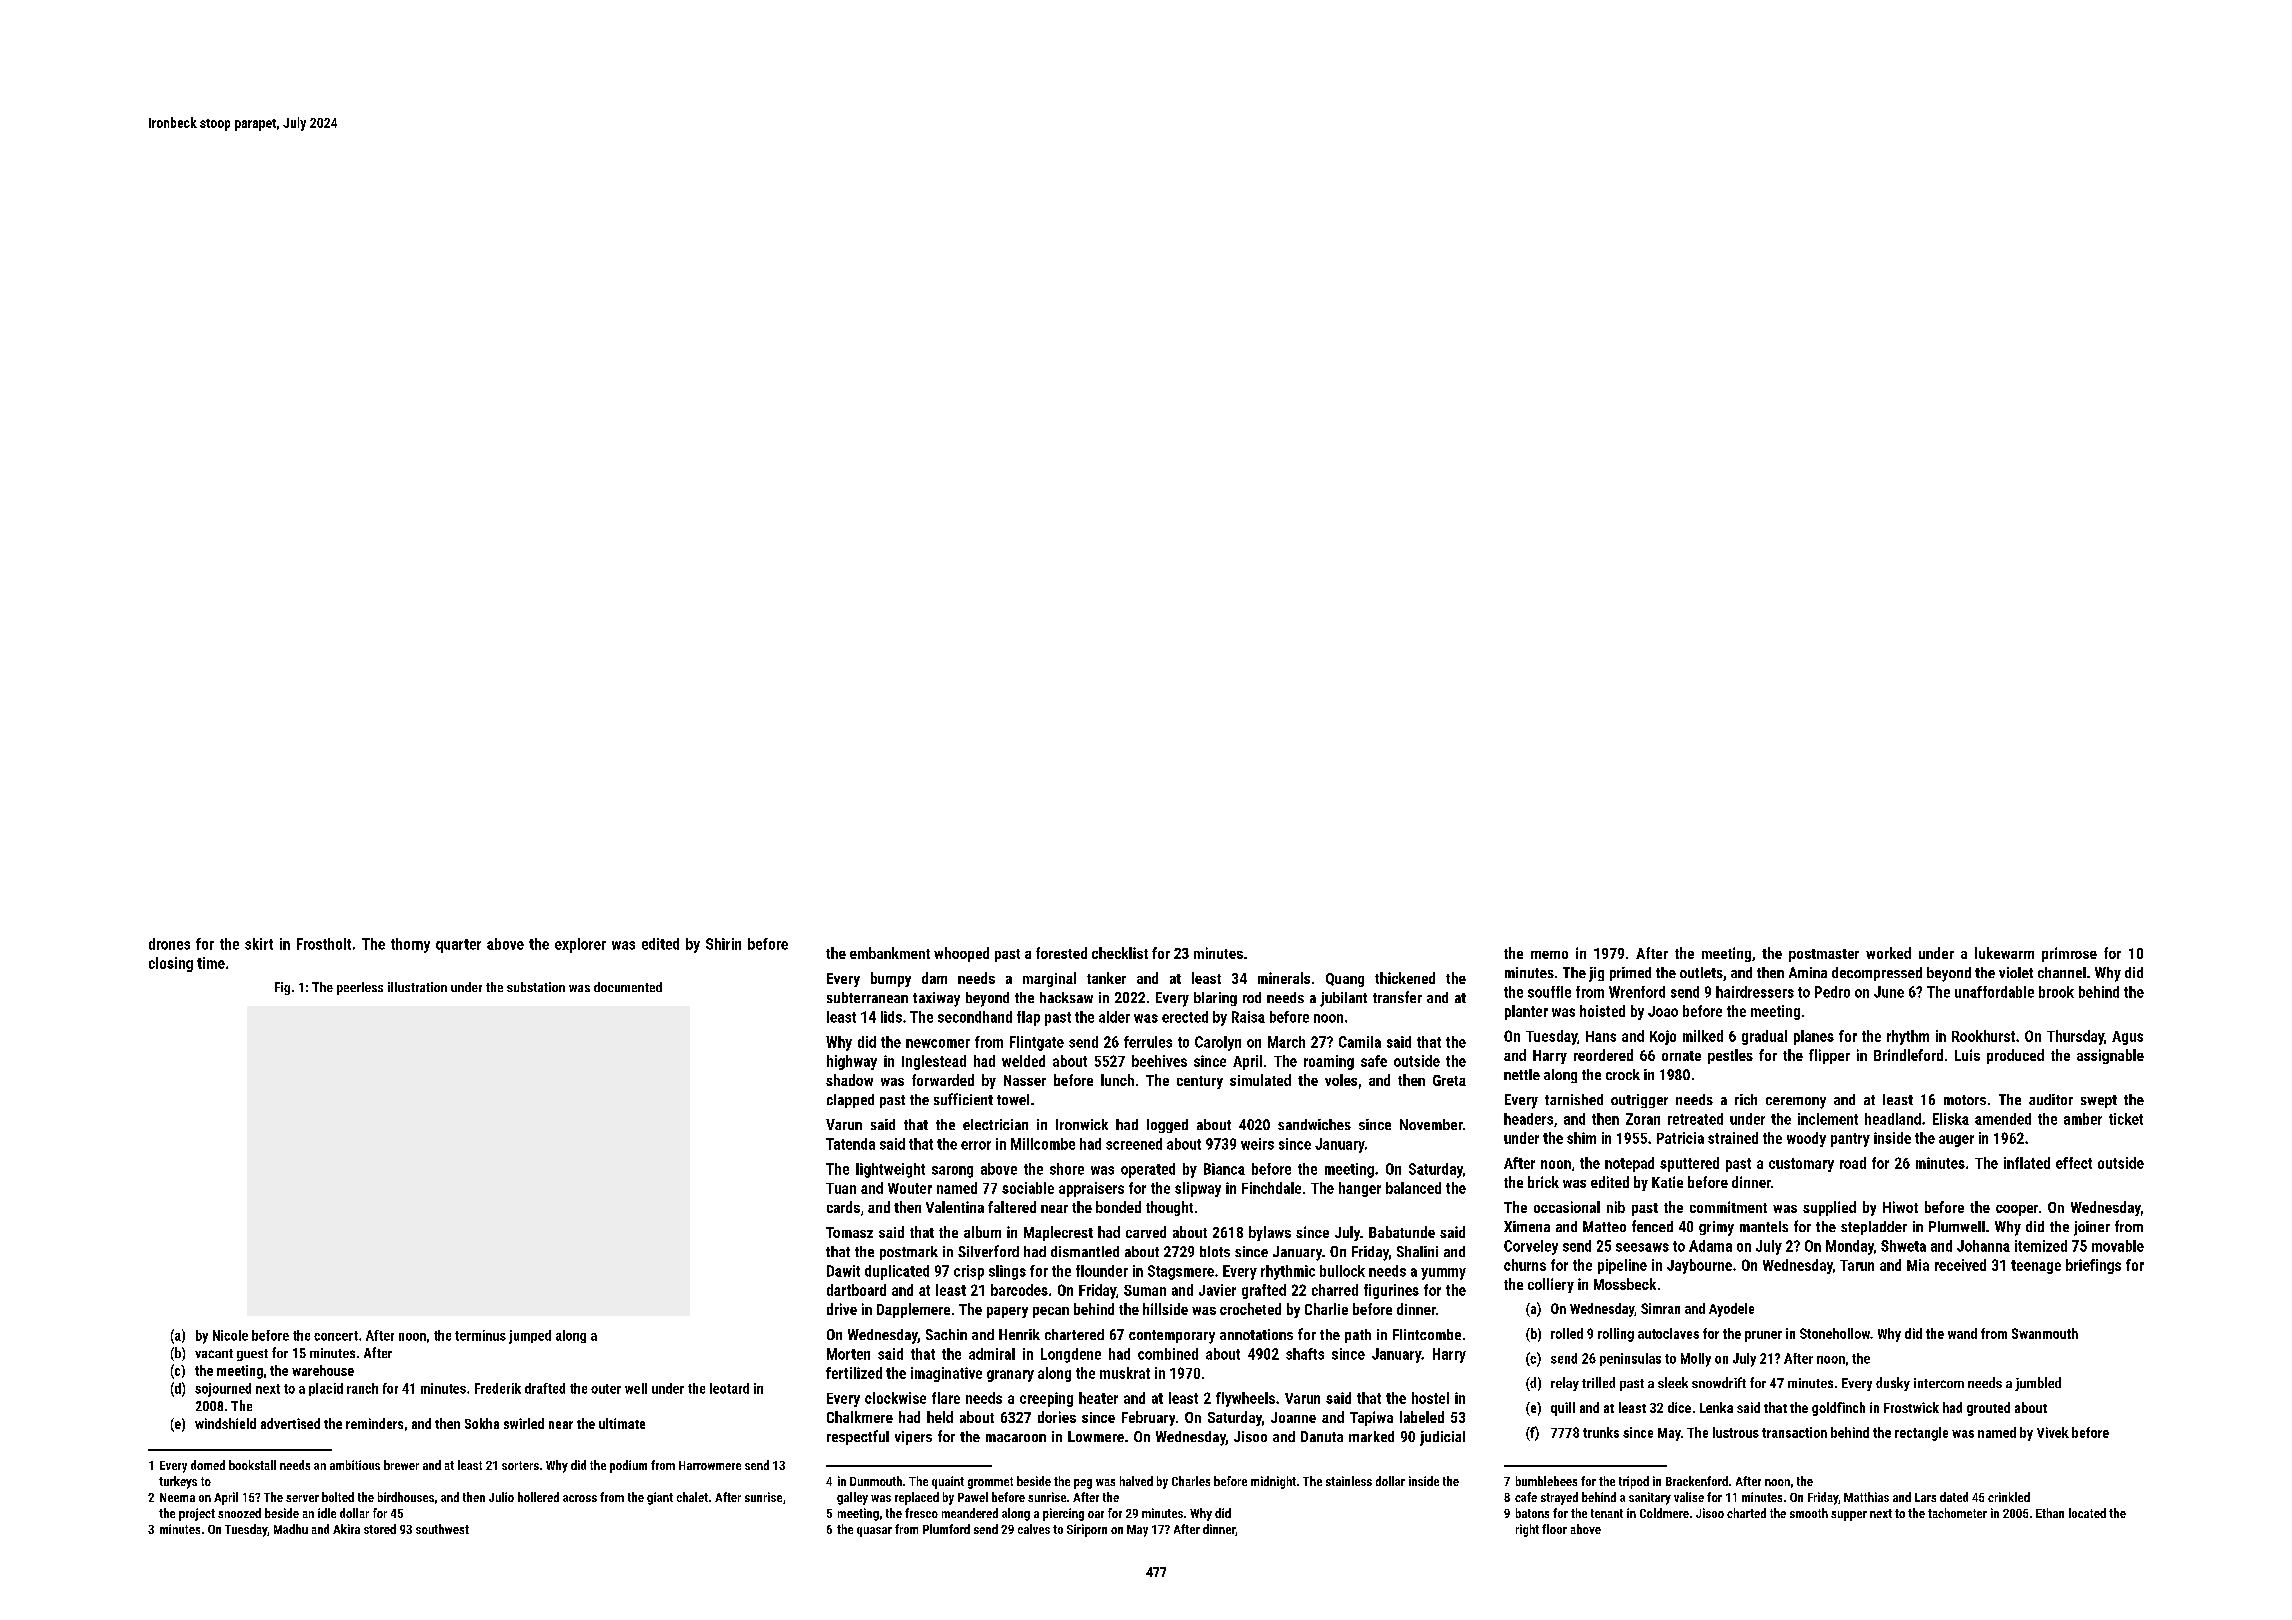  I want to click on Tuan, so click(841, 1188).
